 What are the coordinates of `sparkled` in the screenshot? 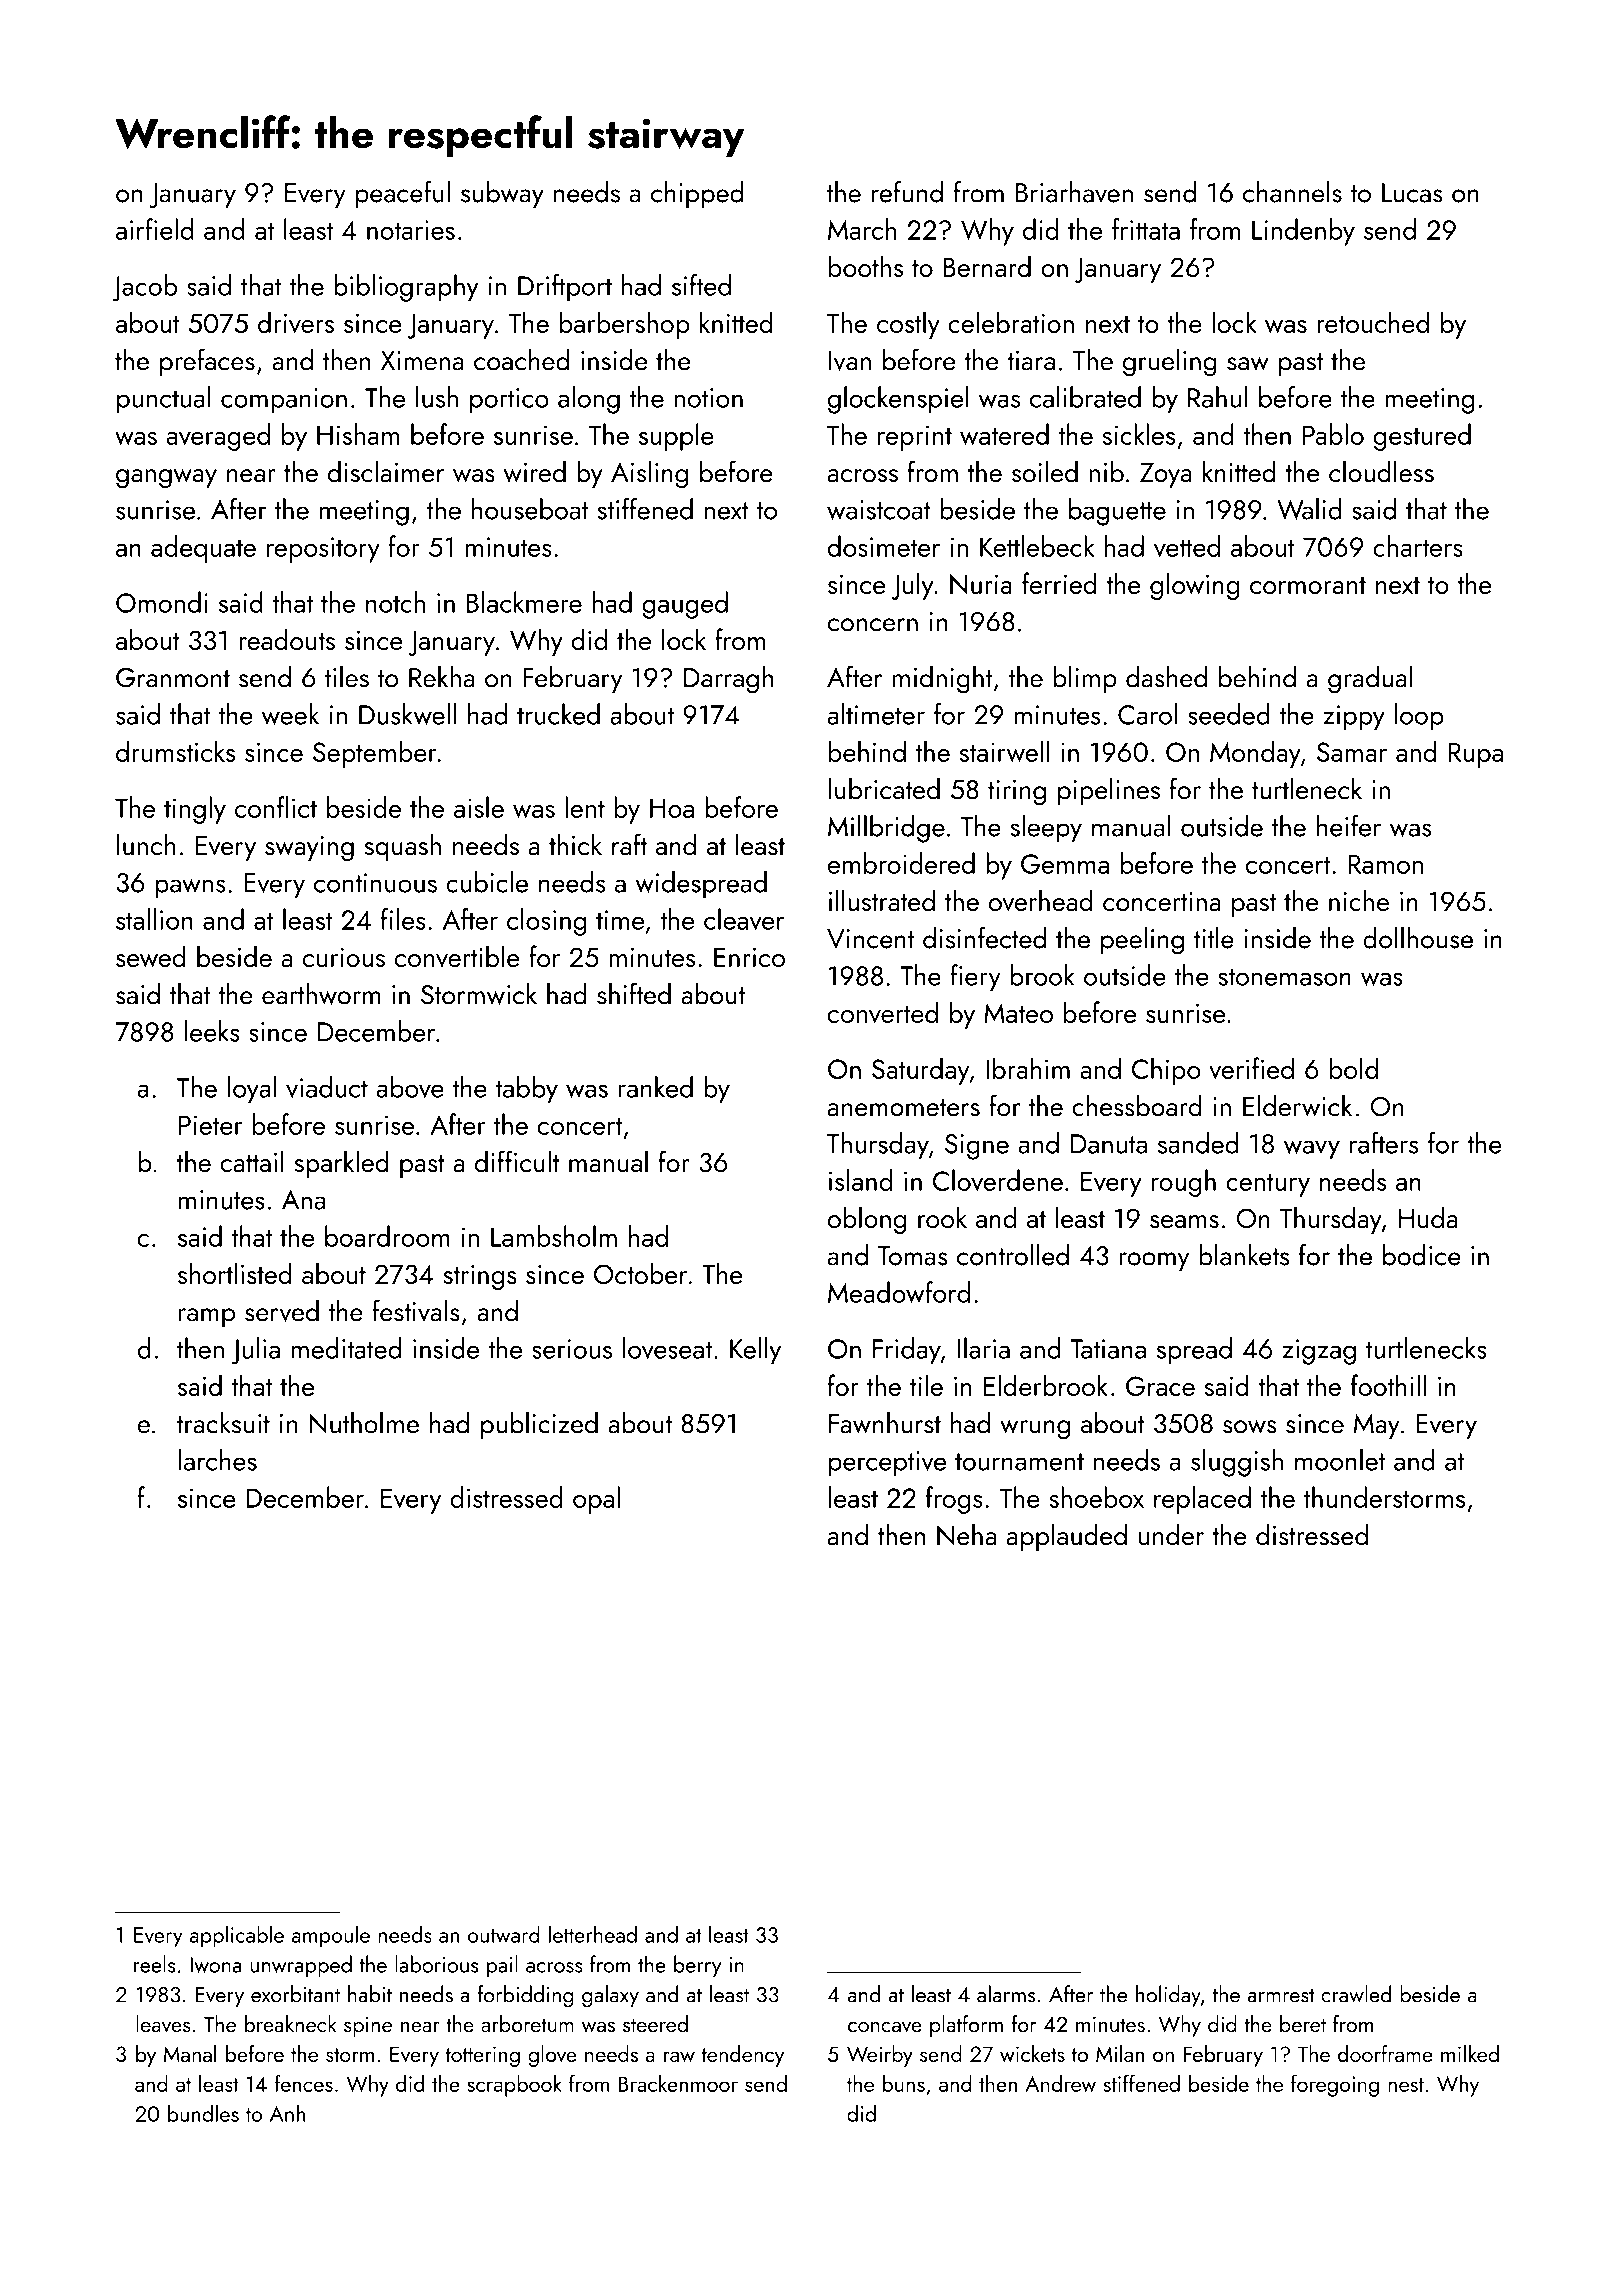 It's located at (341, 1164).
